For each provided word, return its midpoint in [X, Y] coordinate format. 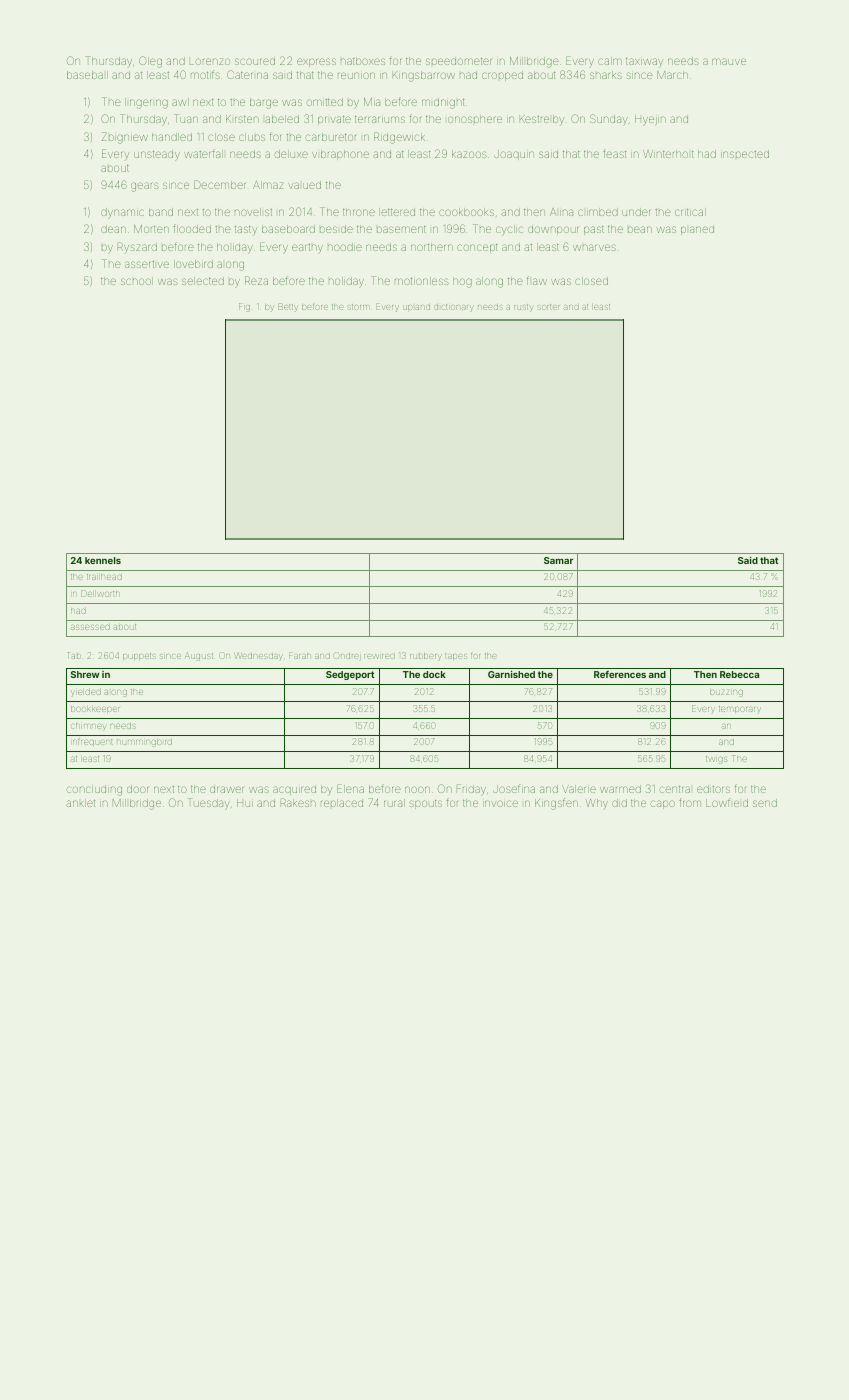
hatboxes [363, 61]
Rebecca [739, 674]
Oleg [150, 62]
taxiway [644, 62]
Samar [558, 560]
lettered [397, 212]
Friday [471, 790]
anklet [80, 803]
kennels [103, 560]
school [137, 281]
